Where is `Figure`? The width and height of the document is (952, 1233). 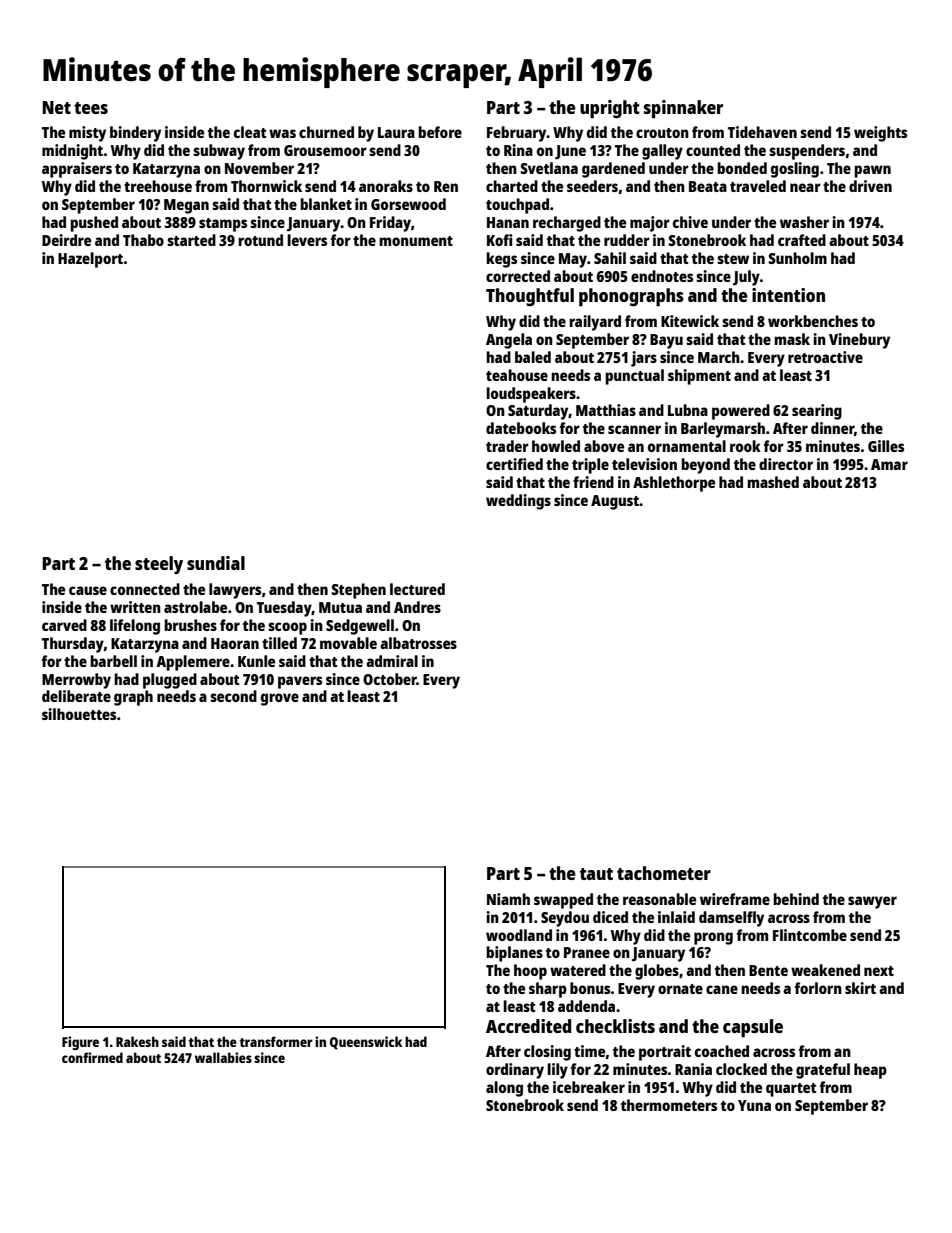
Figure is located at coordinates (80, 1043).
